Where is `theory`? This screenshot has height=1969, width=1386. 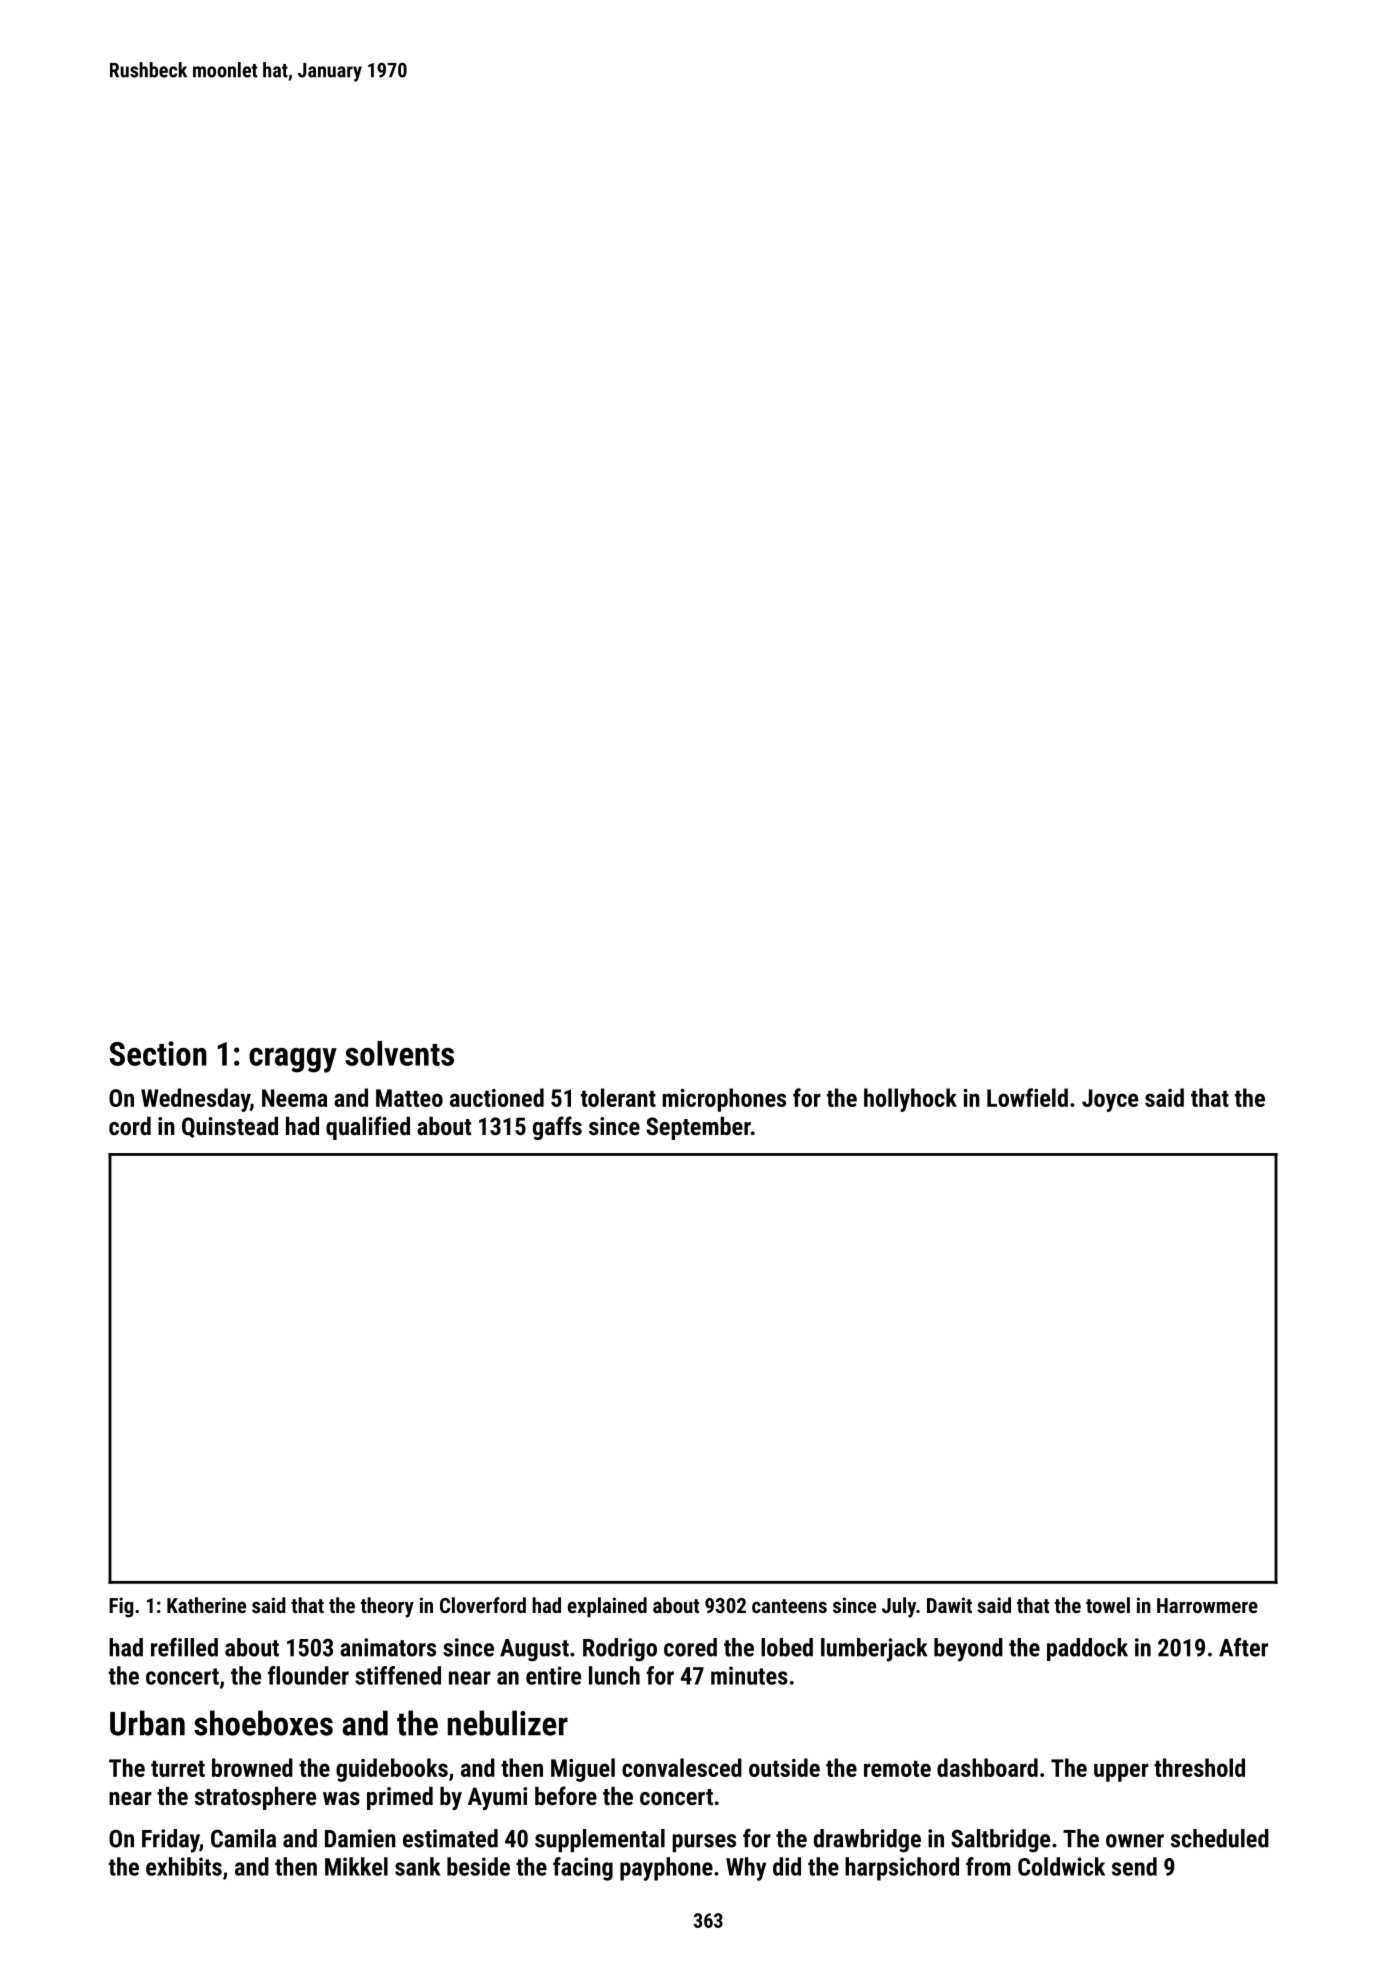
theory is located at coordinates (387, 1607).
